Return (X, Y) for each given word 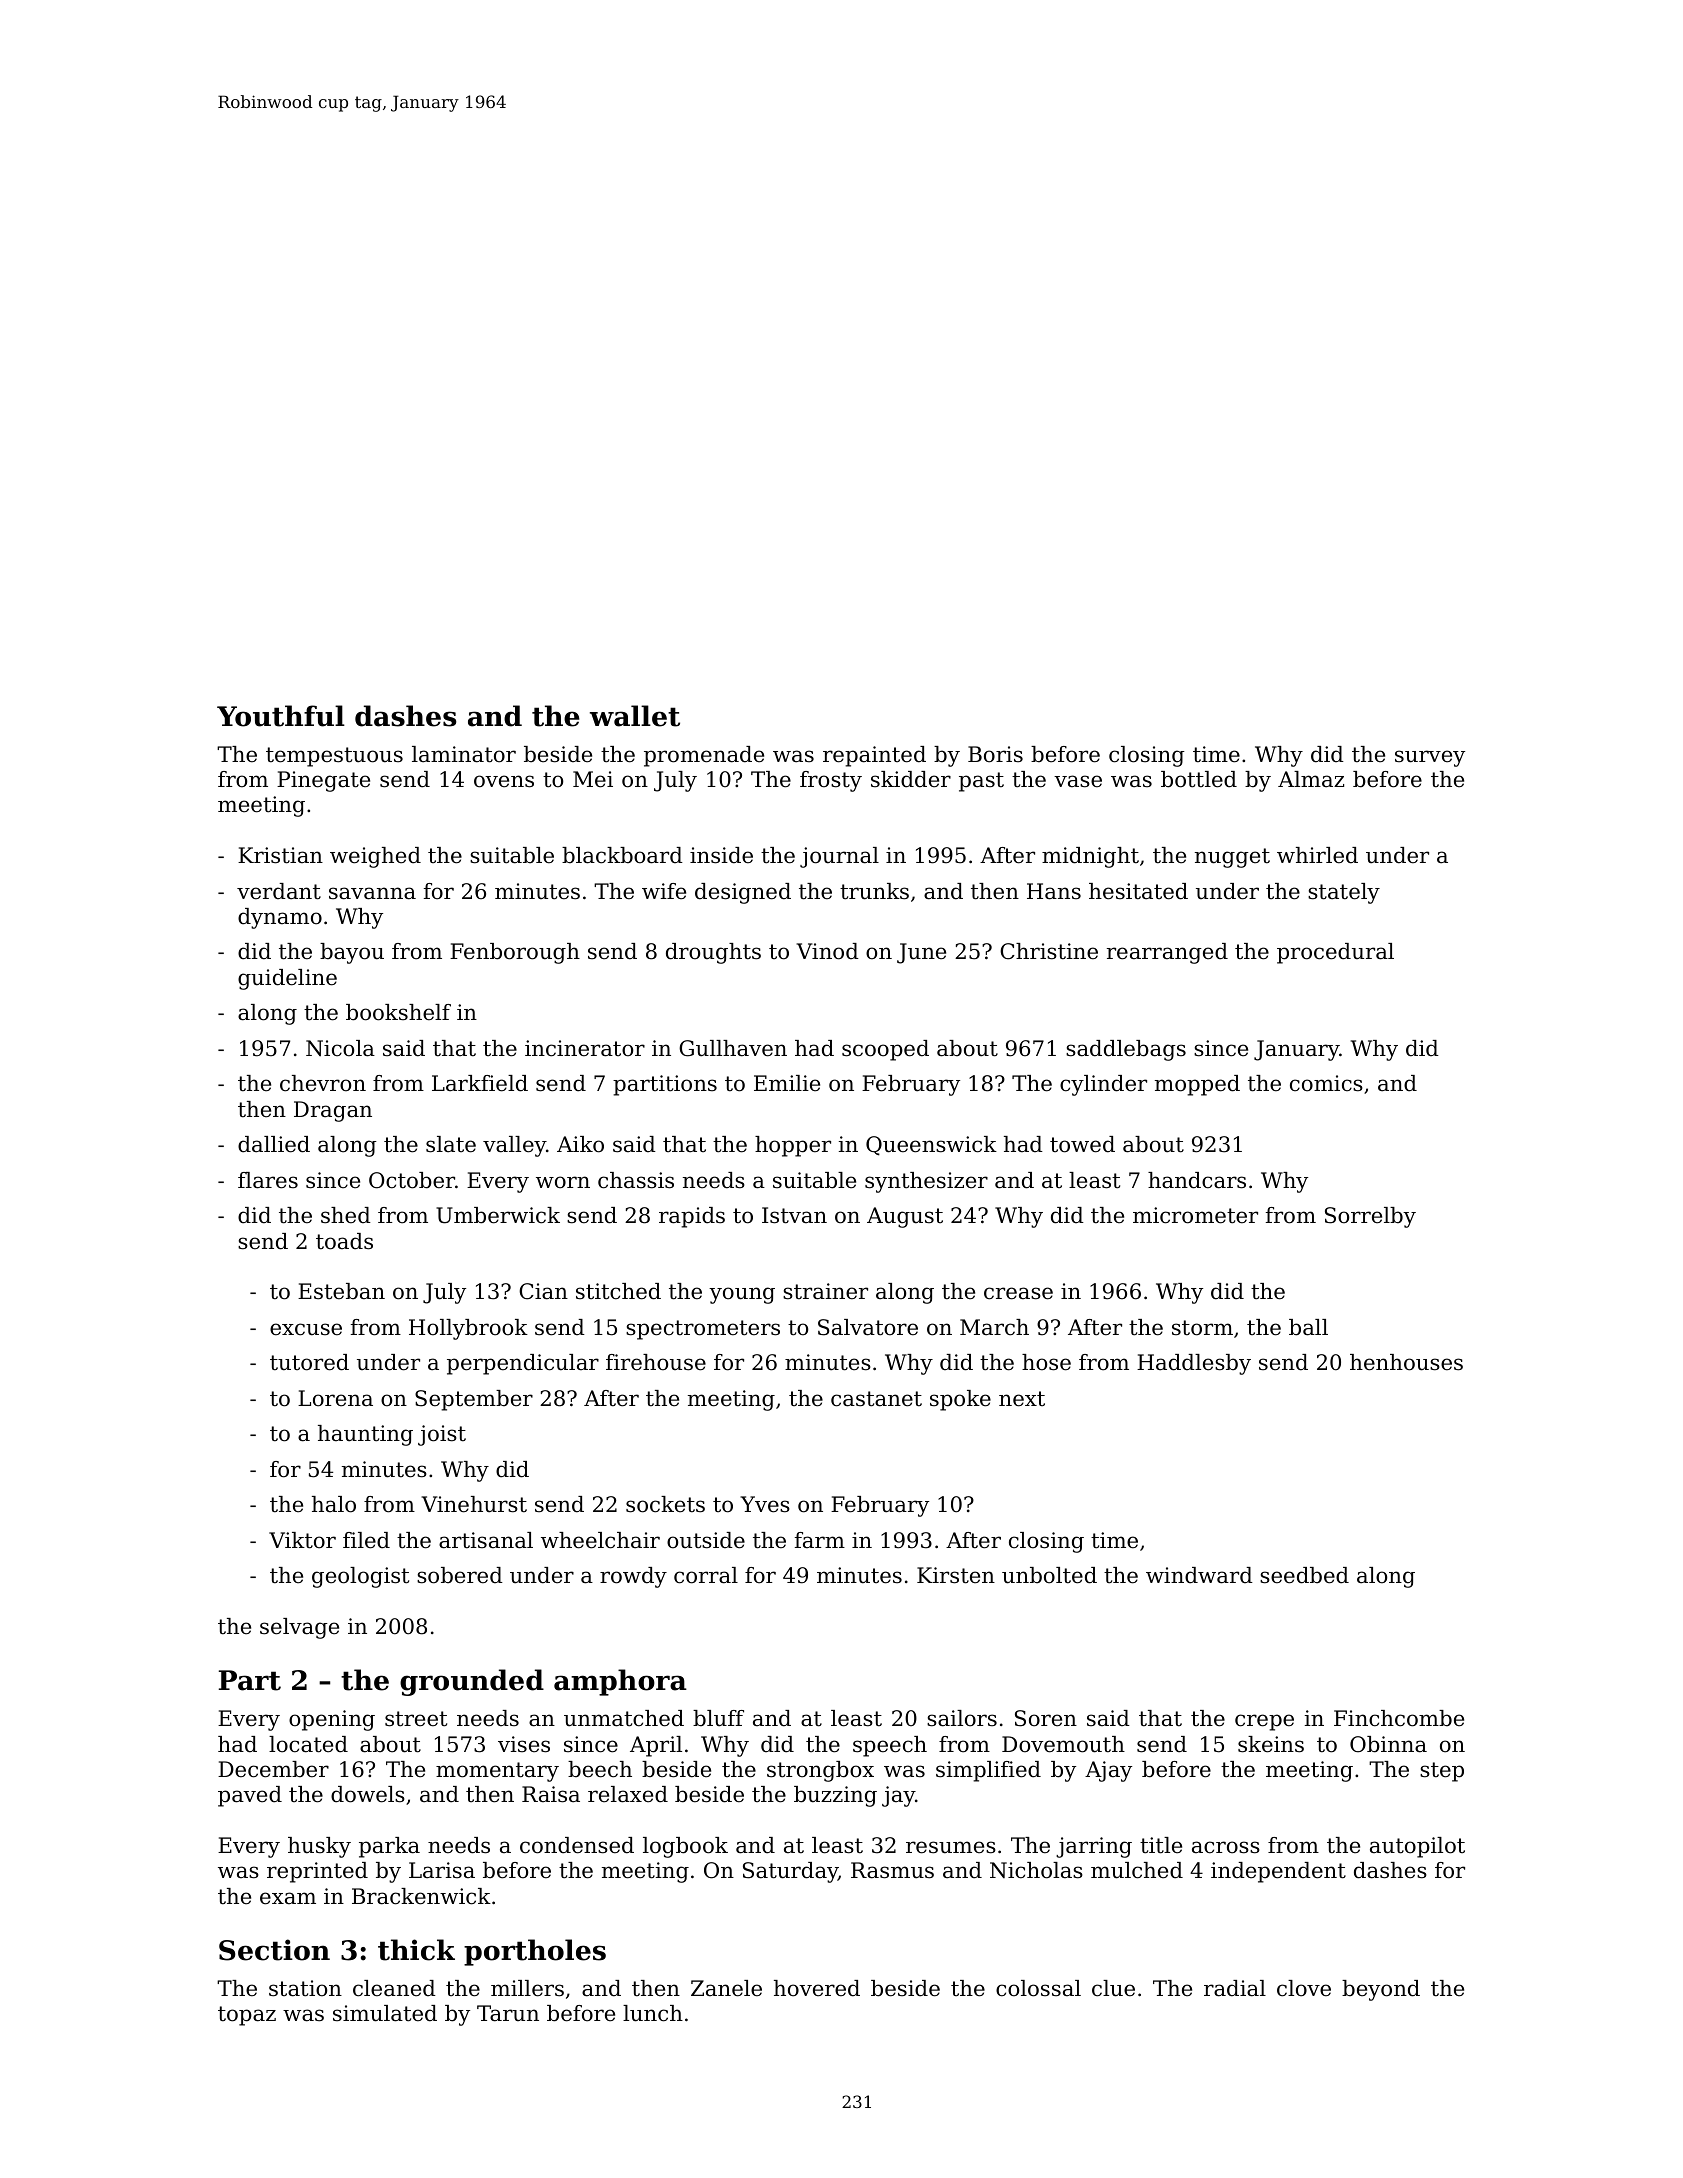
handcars (1197, 1180)
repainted (874, 756)
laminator (464, 754)
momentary (497, 1772)
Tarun (508, 2013)
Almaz (1311, 779)
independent (1278, 1872)
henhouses (1406, 1362)
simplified (988, 1771)
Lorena (335, 1398)
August (905, 1217)
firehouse (656, 1362)
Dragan (333, 1111)
